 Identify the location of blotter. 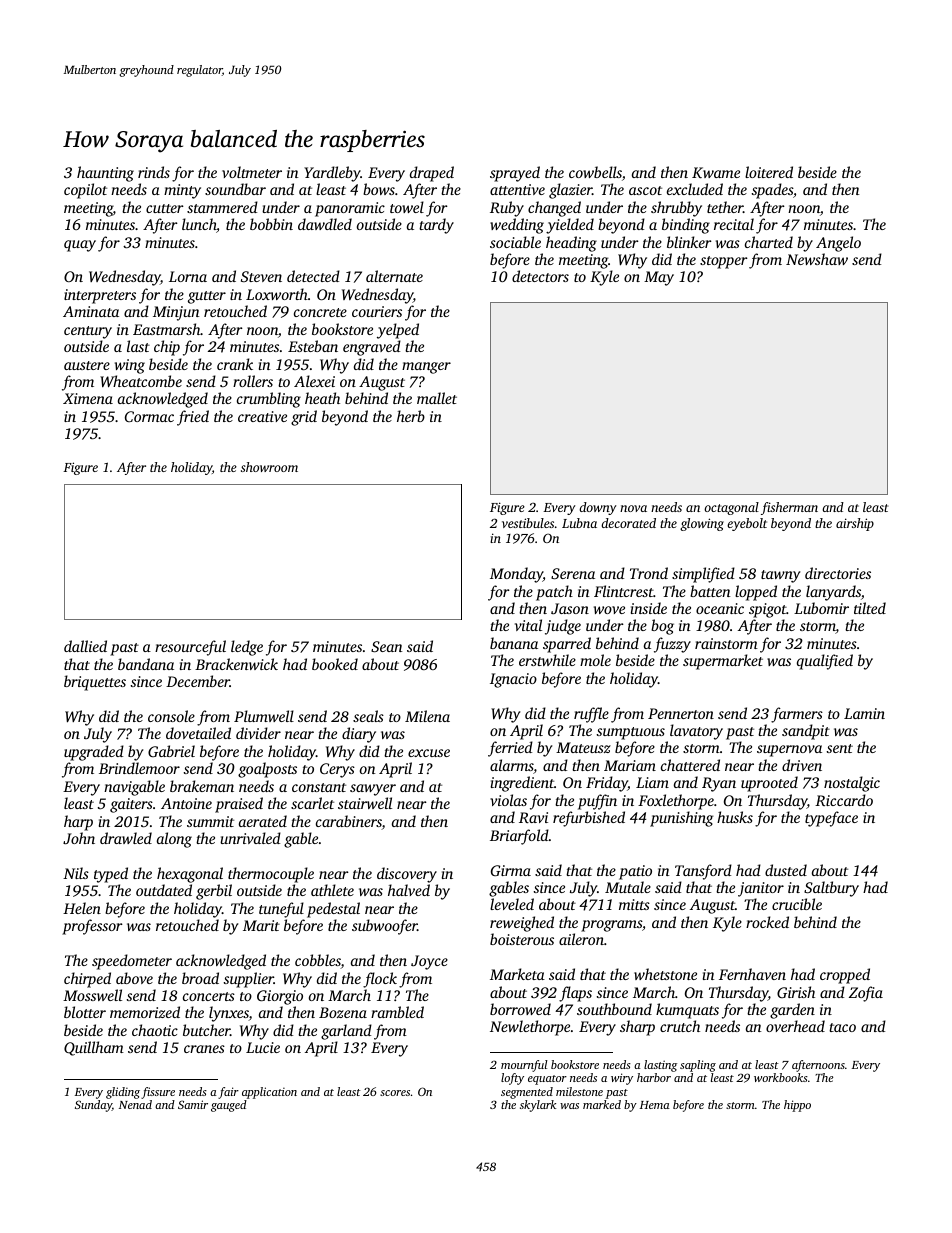
(85, 1012).
